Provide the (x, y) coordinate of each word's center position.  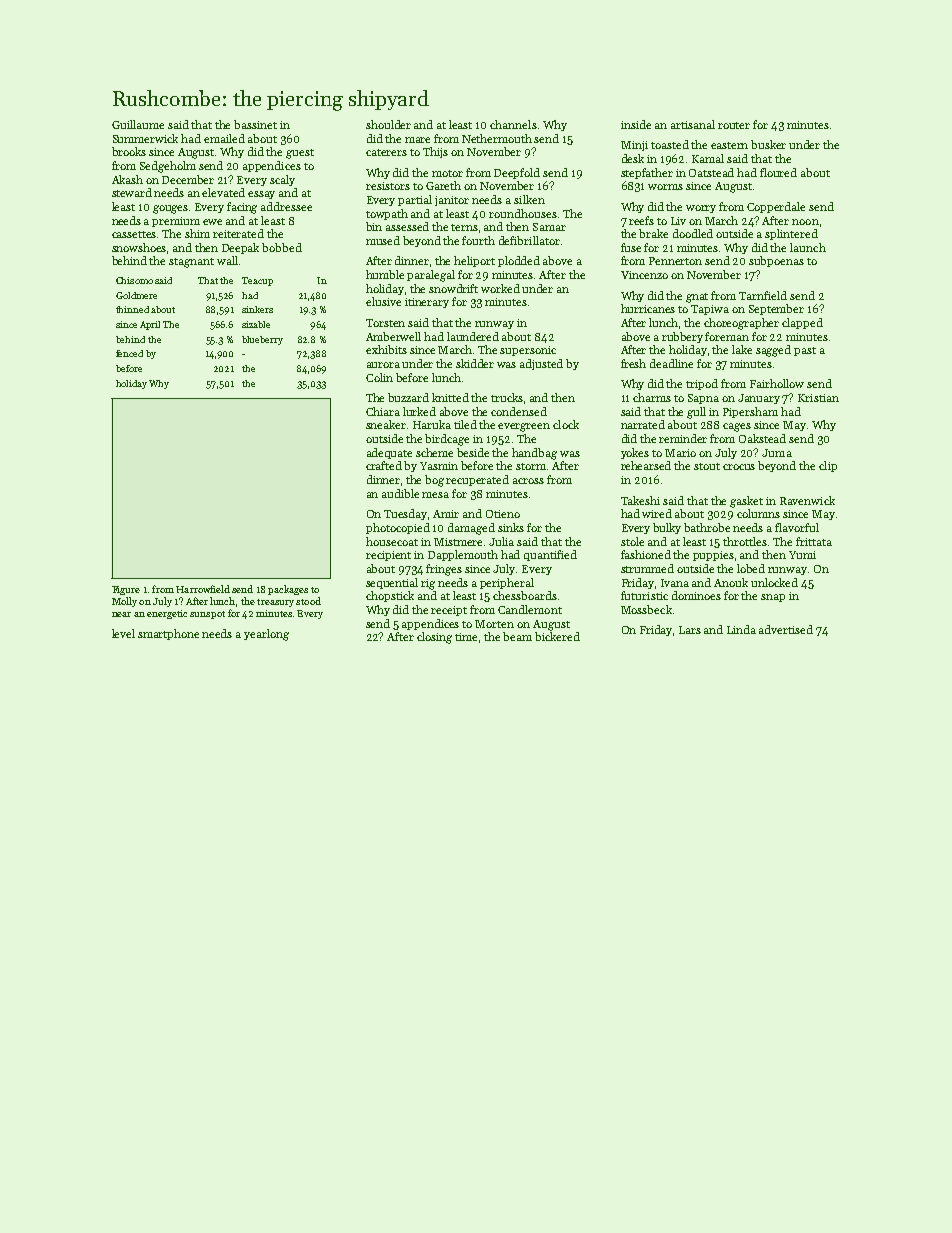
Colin (379, 377)
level (123, 633)
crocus (739, 467)
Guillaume (138, 124)
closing (434, 638)
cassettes (134, 234)
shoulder (388, 124)
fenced (129, 353)
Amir (446, 514)
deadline (671, 363)
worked (500, 288)
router (734, 125)
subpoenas (776, 261)
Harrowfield (203, 589)
